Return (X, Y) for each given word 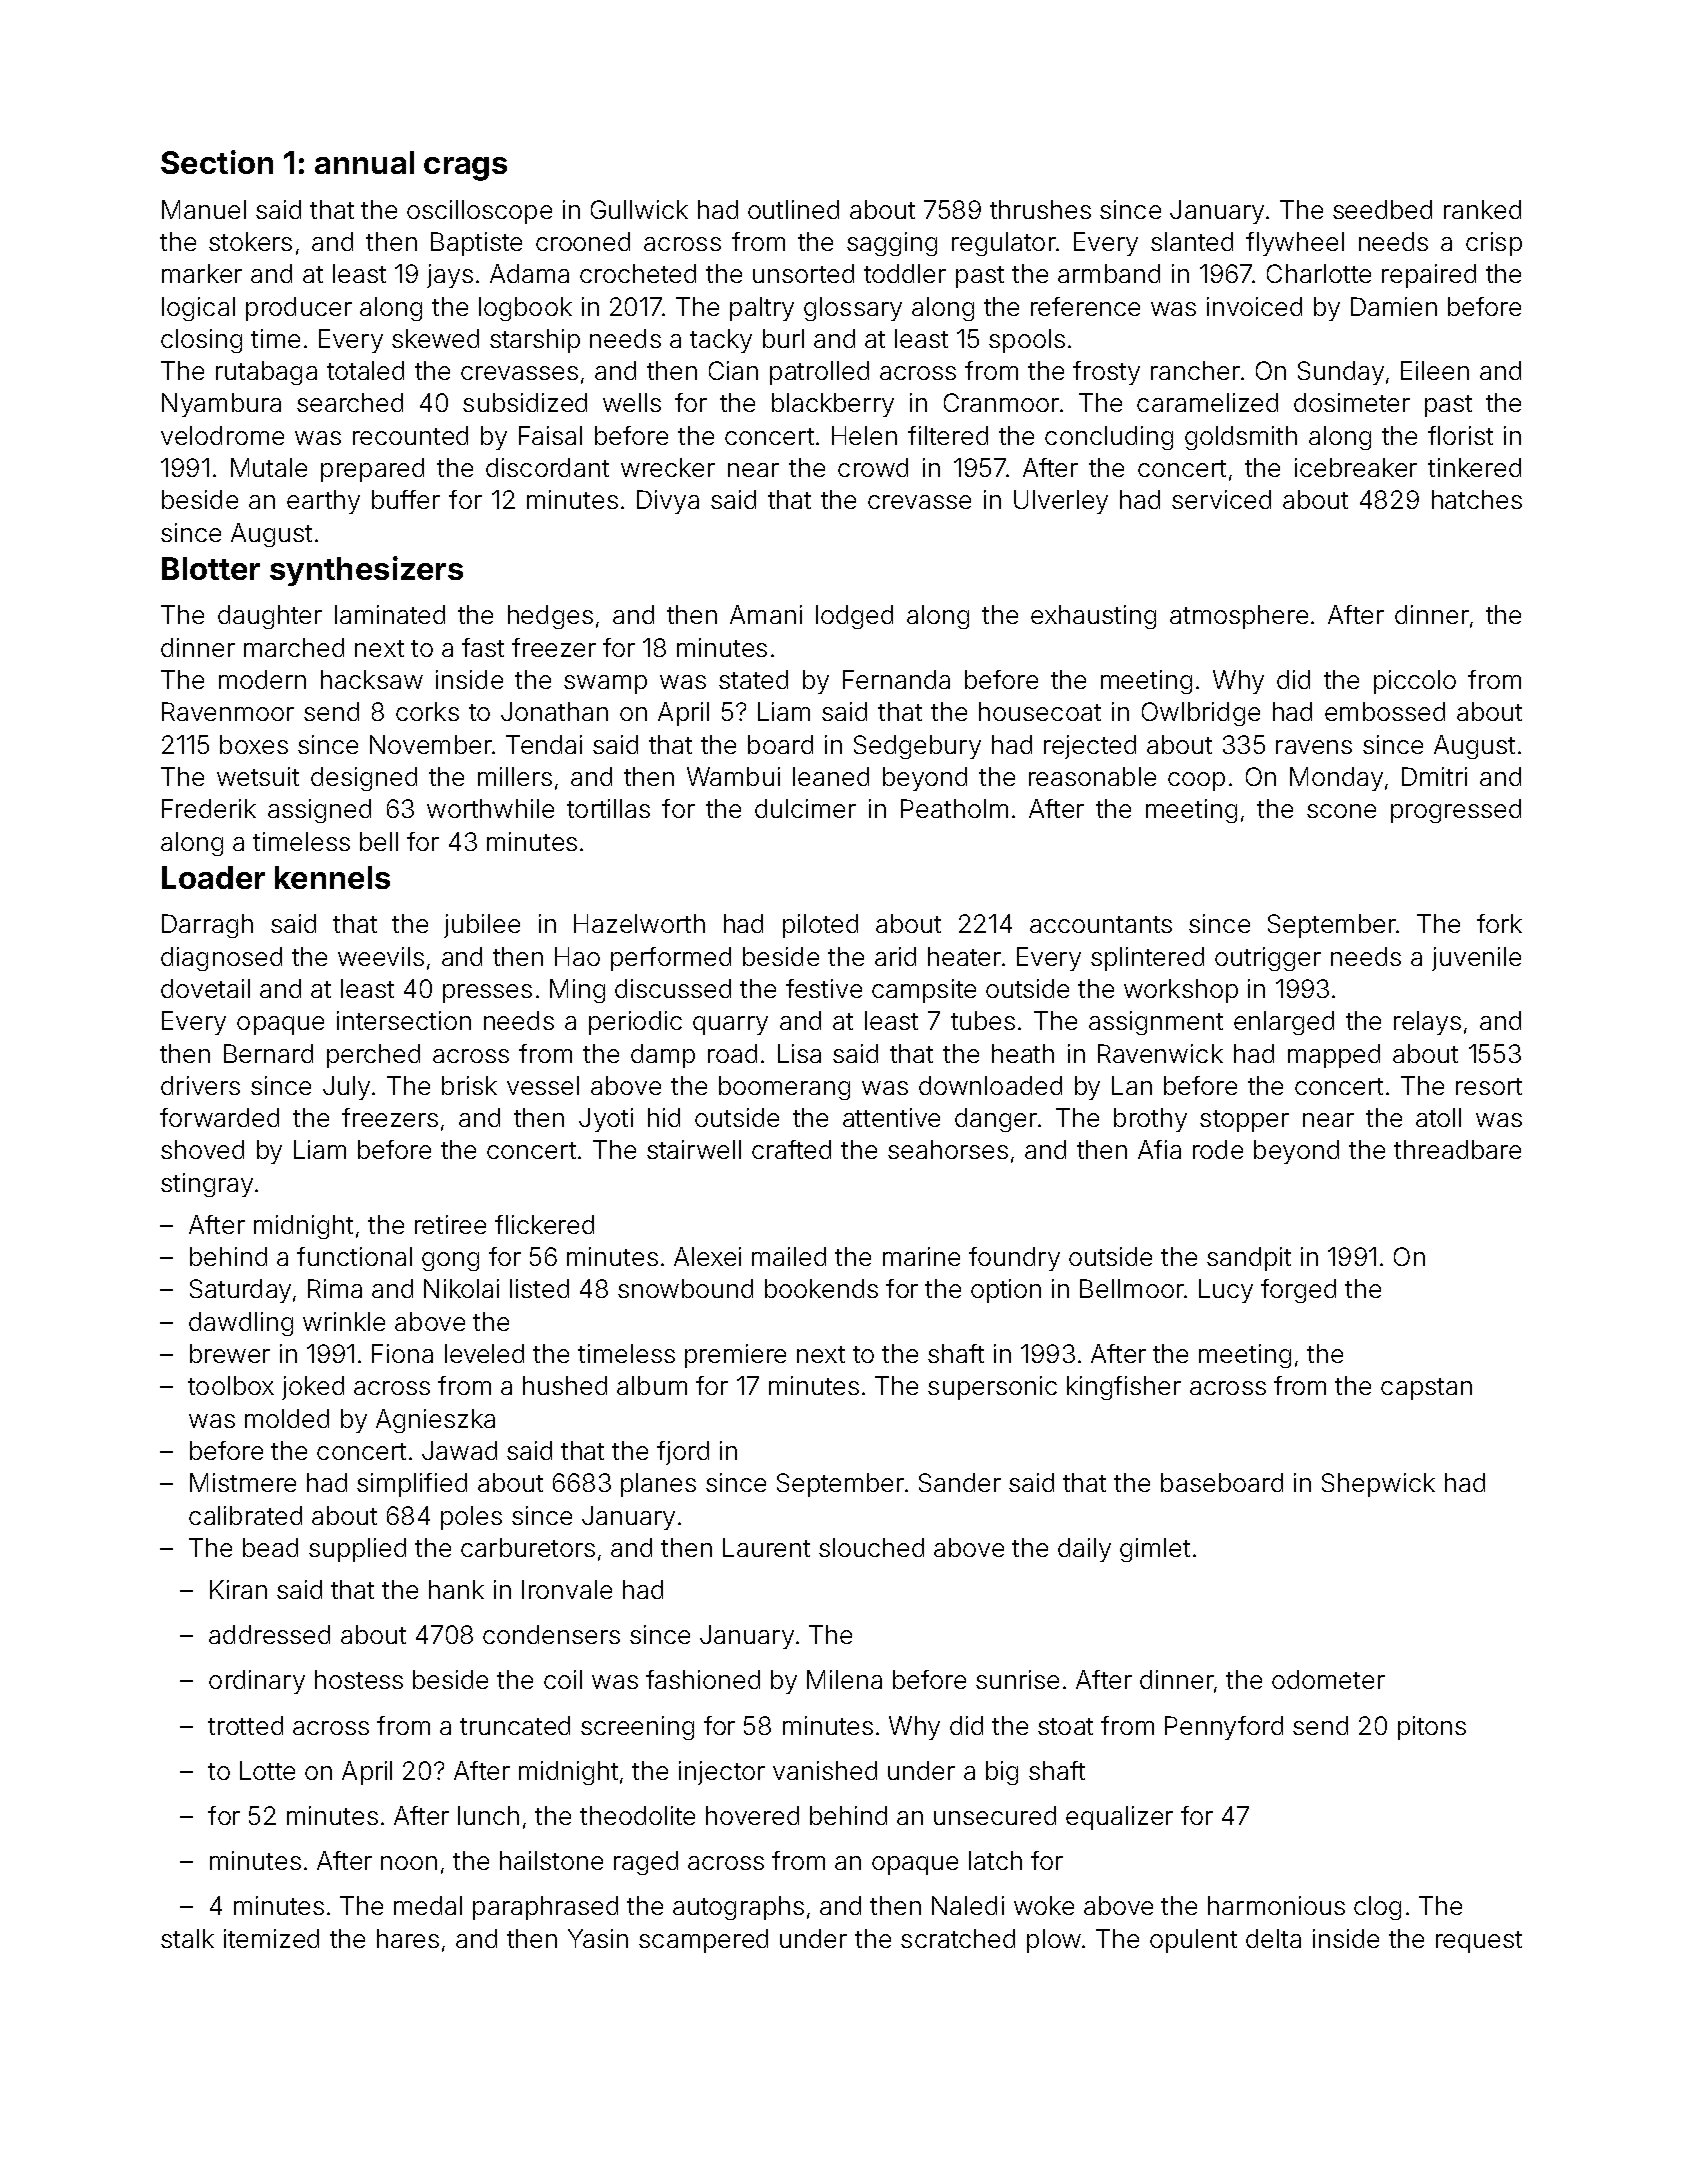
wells (632, 402)
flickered (544, 1224)
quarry (730, 1025)
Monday (1336, 779)
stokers (250, 241)
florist (1460, 435)
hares (408, 1938)
